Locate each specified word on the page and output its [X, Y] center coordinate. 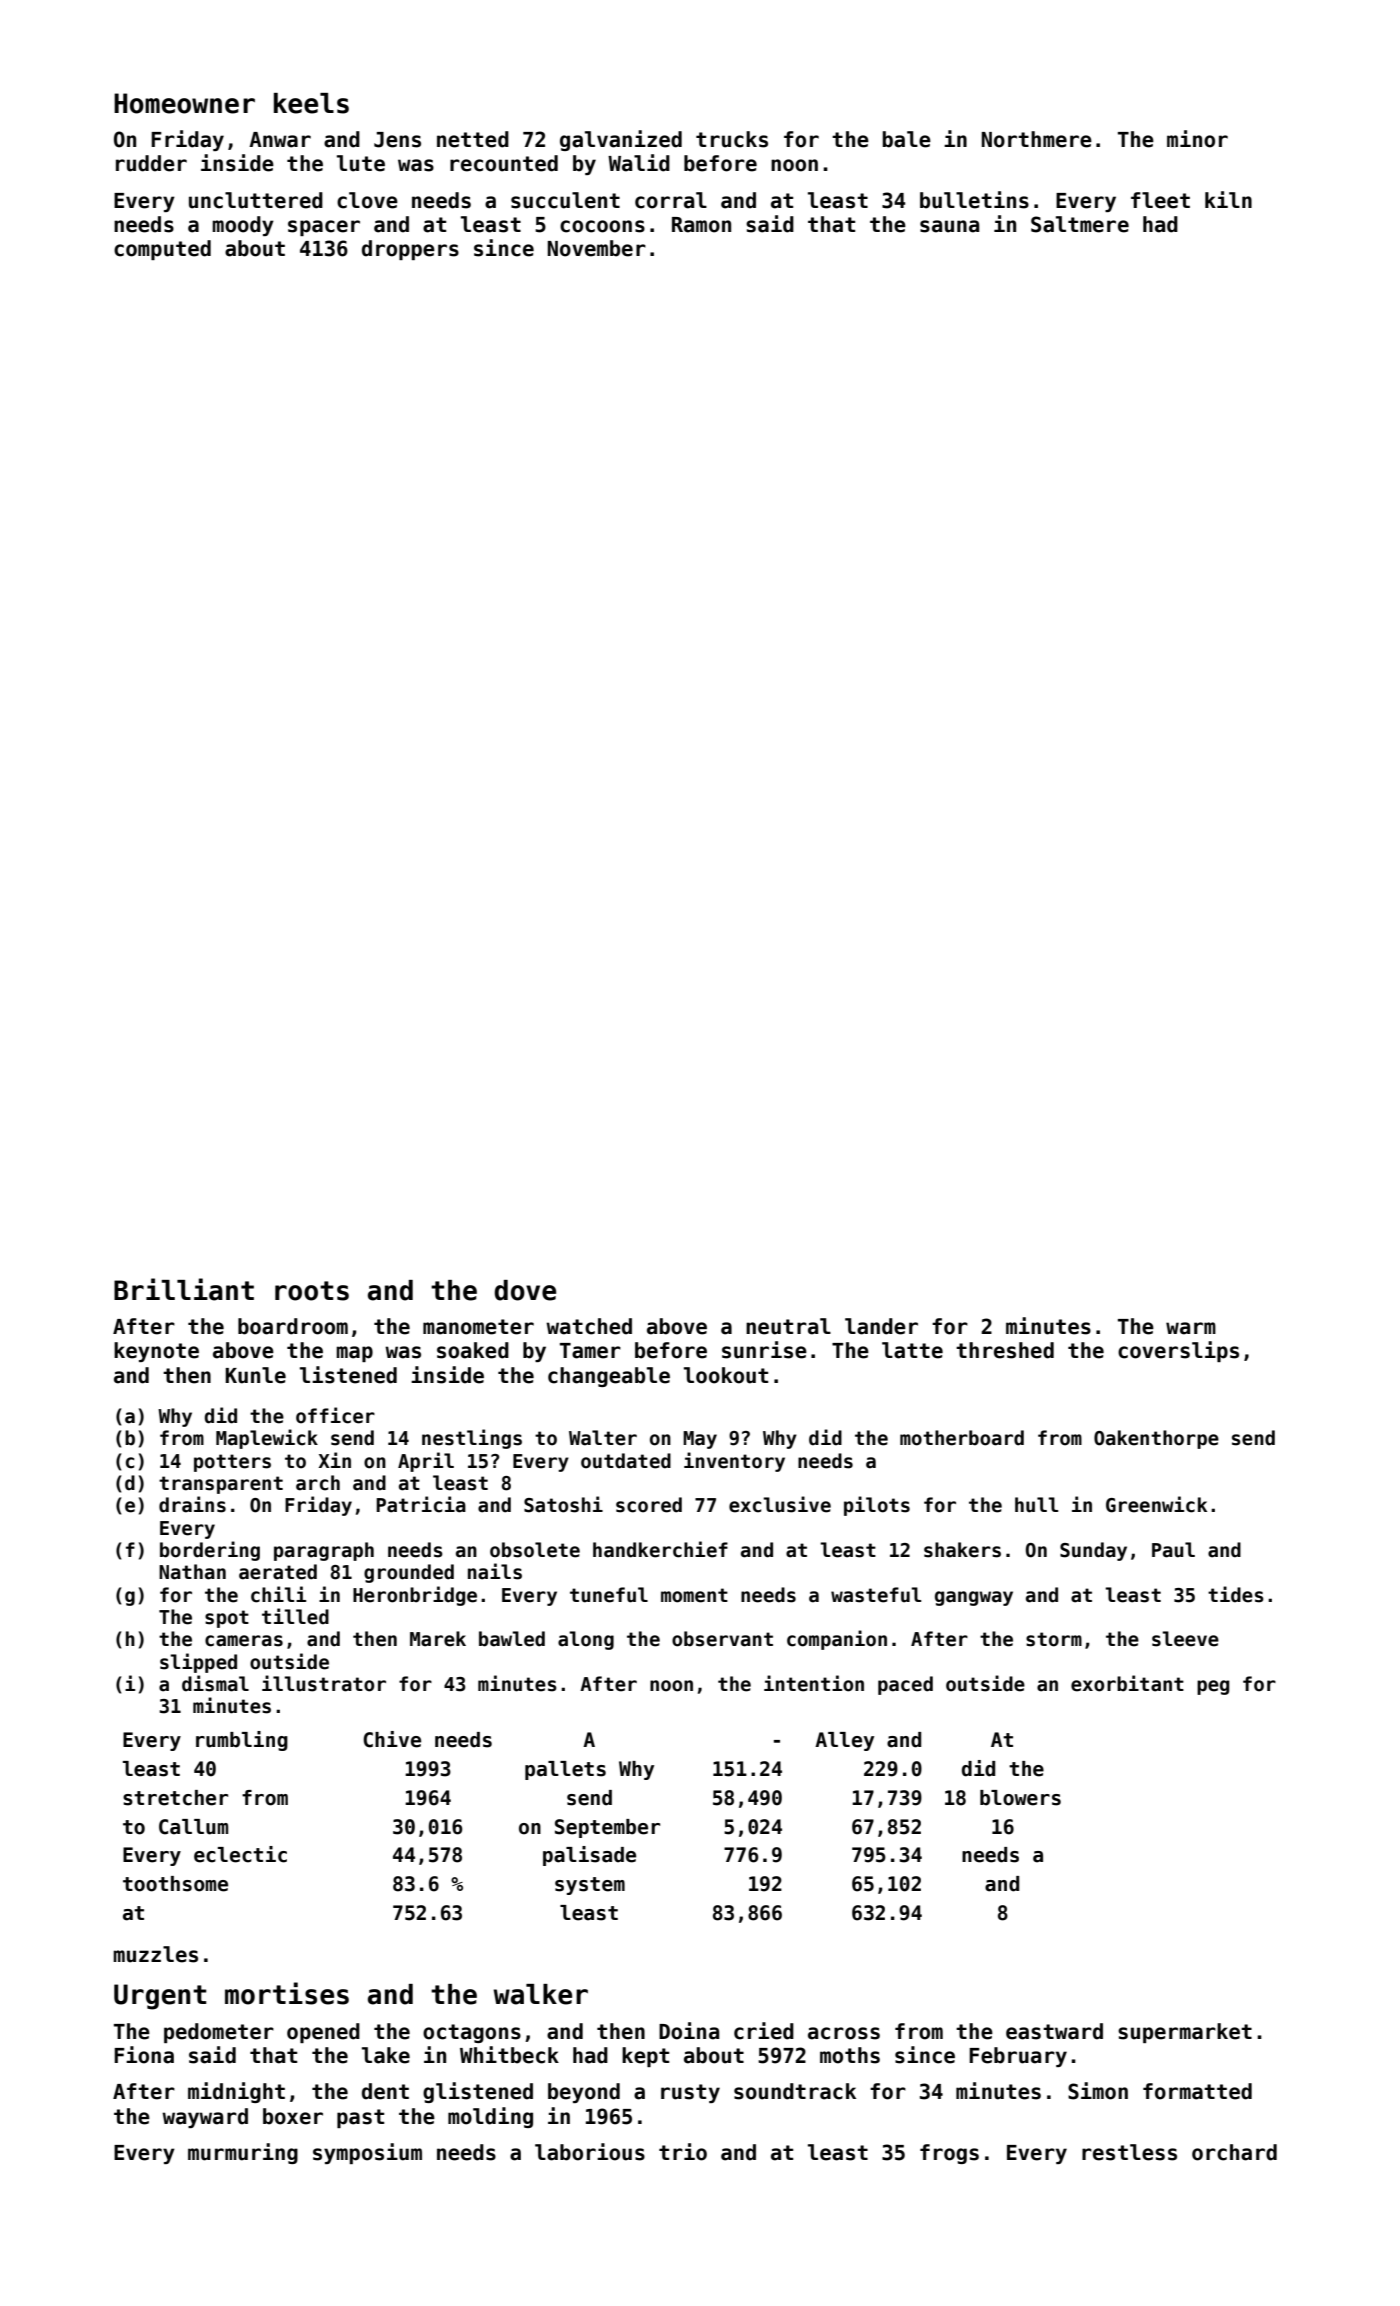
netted [473, 139]
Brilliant [184, 1289]
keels [311, 103]
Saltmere [1080, 224]
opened [323, 2033]
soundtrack [795, 2091]
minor [1197, 139]
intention [814, 1683]
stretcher [175, 1798]
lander [881, 1326]
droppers [410, 250]
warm [1191, 1328]
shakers [962, 1550]
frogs [949, 2154]
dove [525, 1290]
